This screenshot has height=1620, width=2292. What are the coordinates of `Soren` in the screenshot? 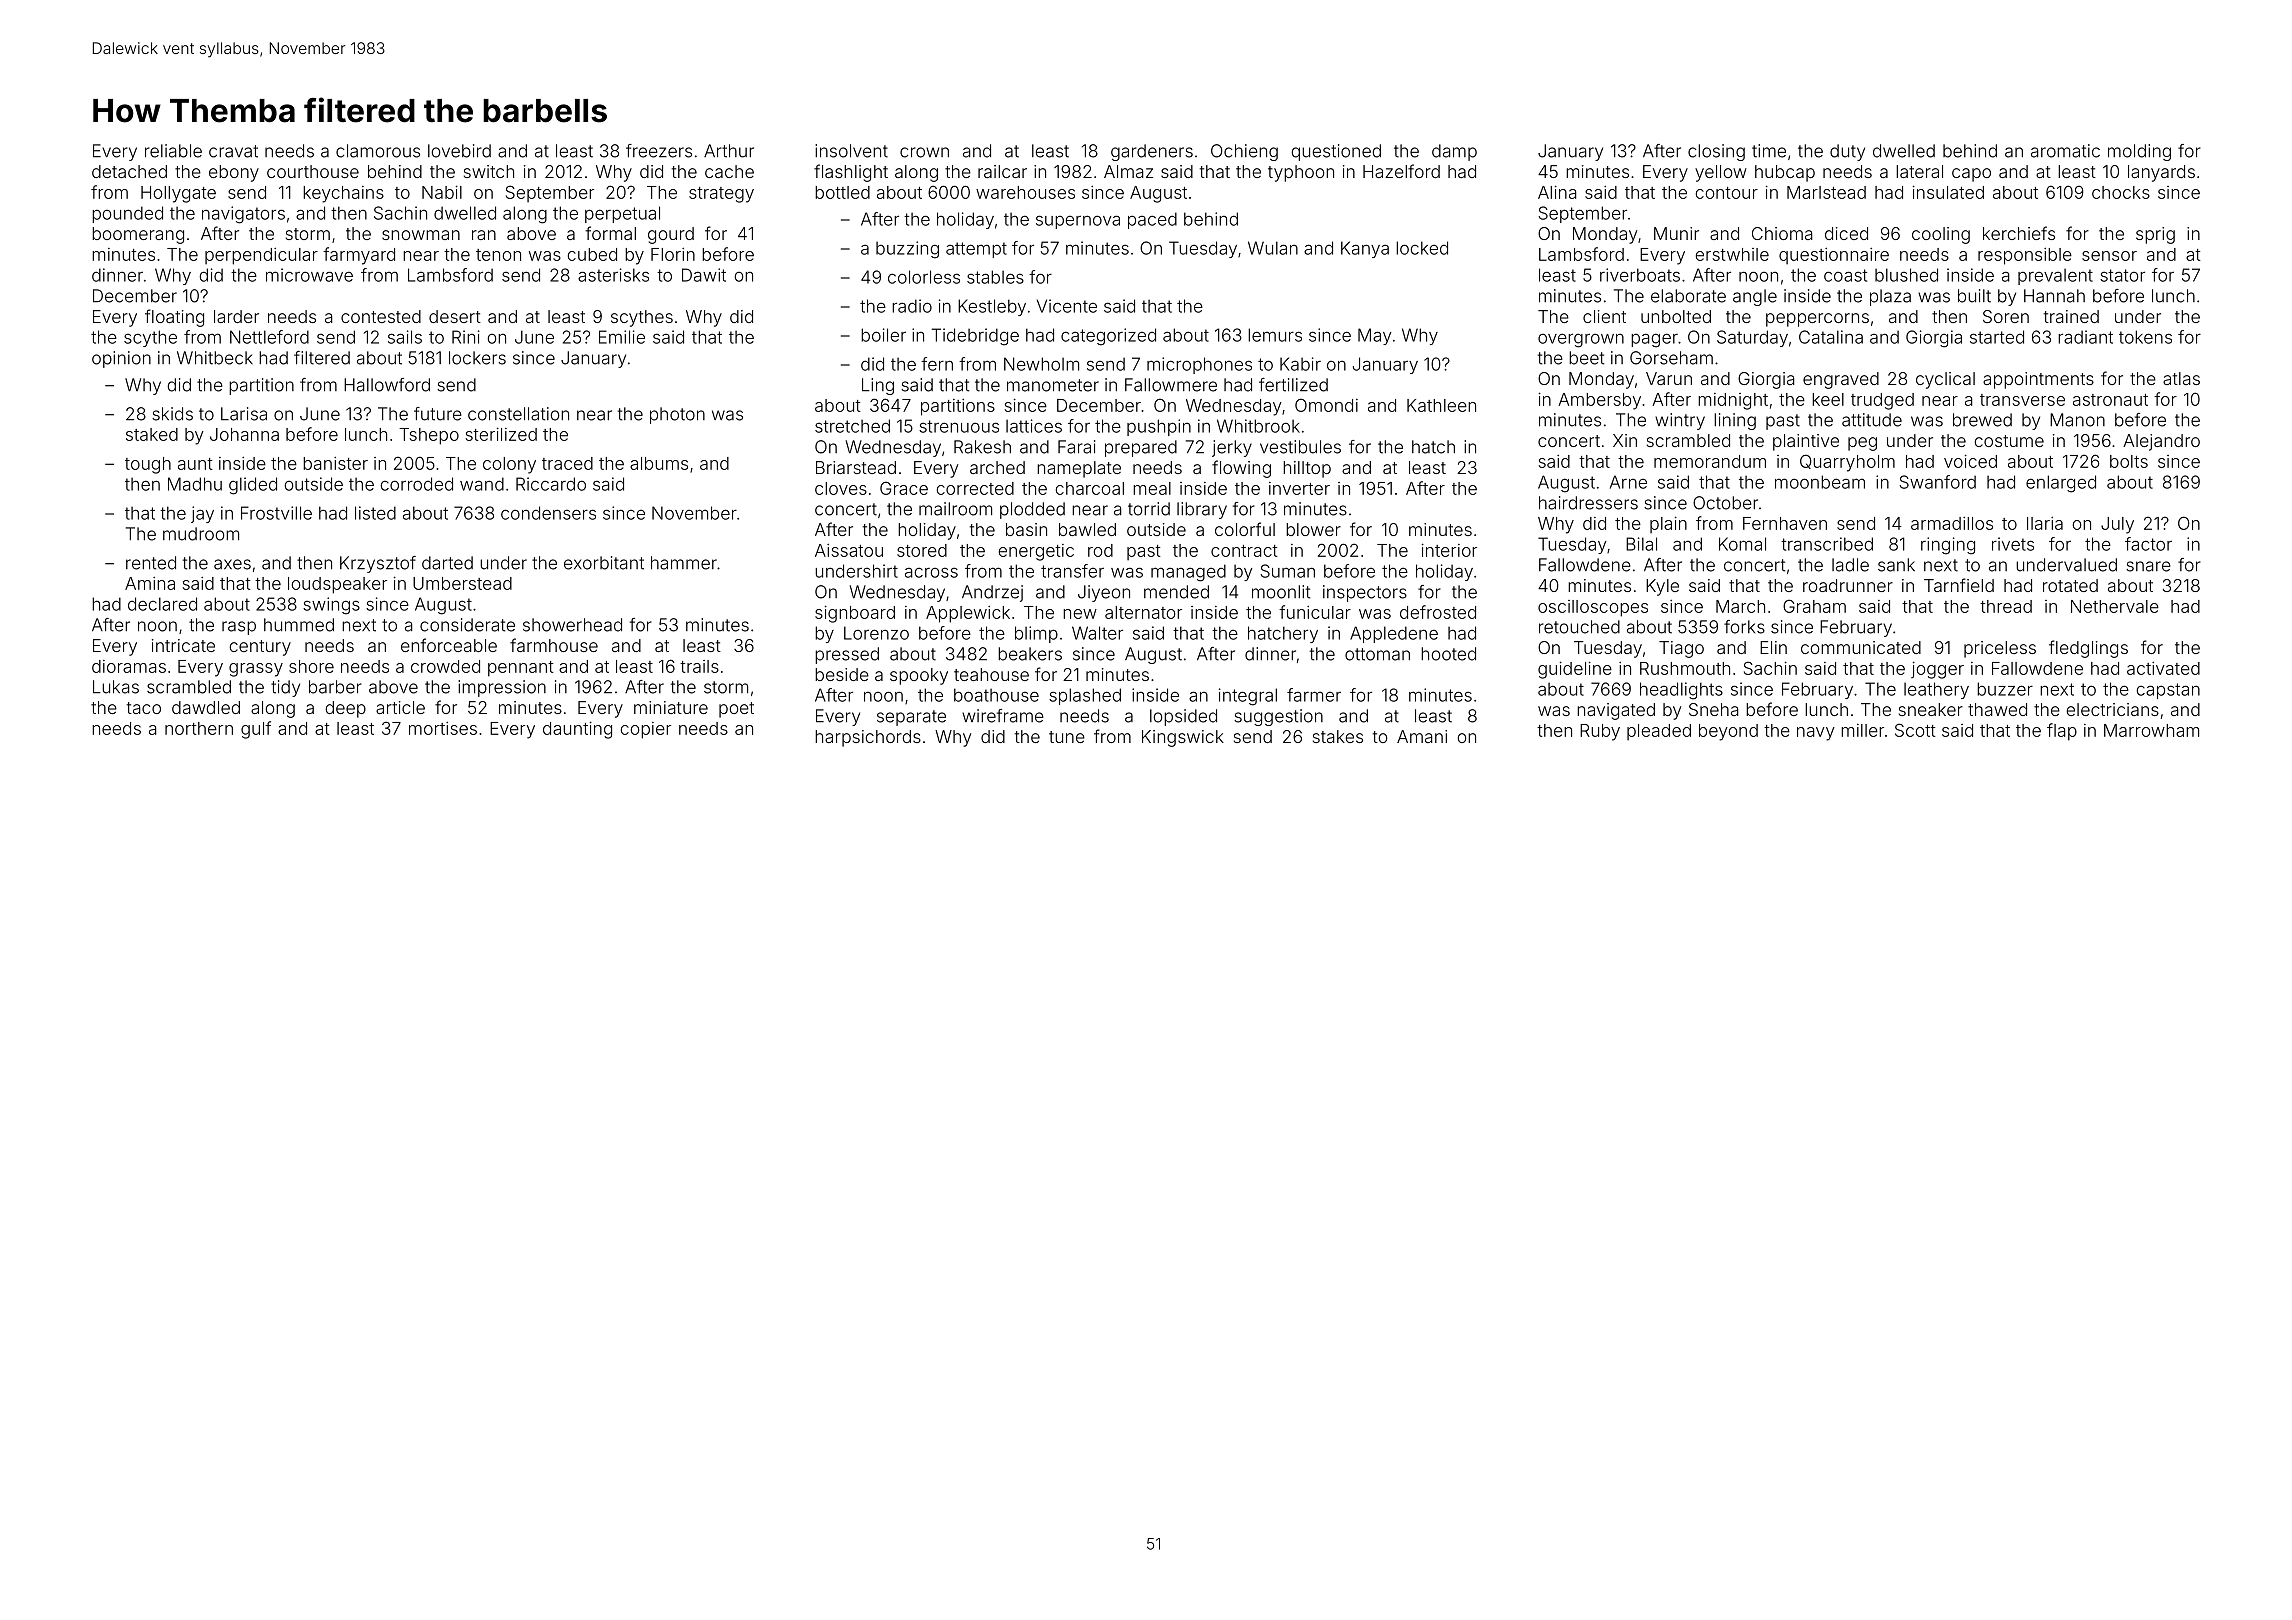 It's located at (2006, 316).
